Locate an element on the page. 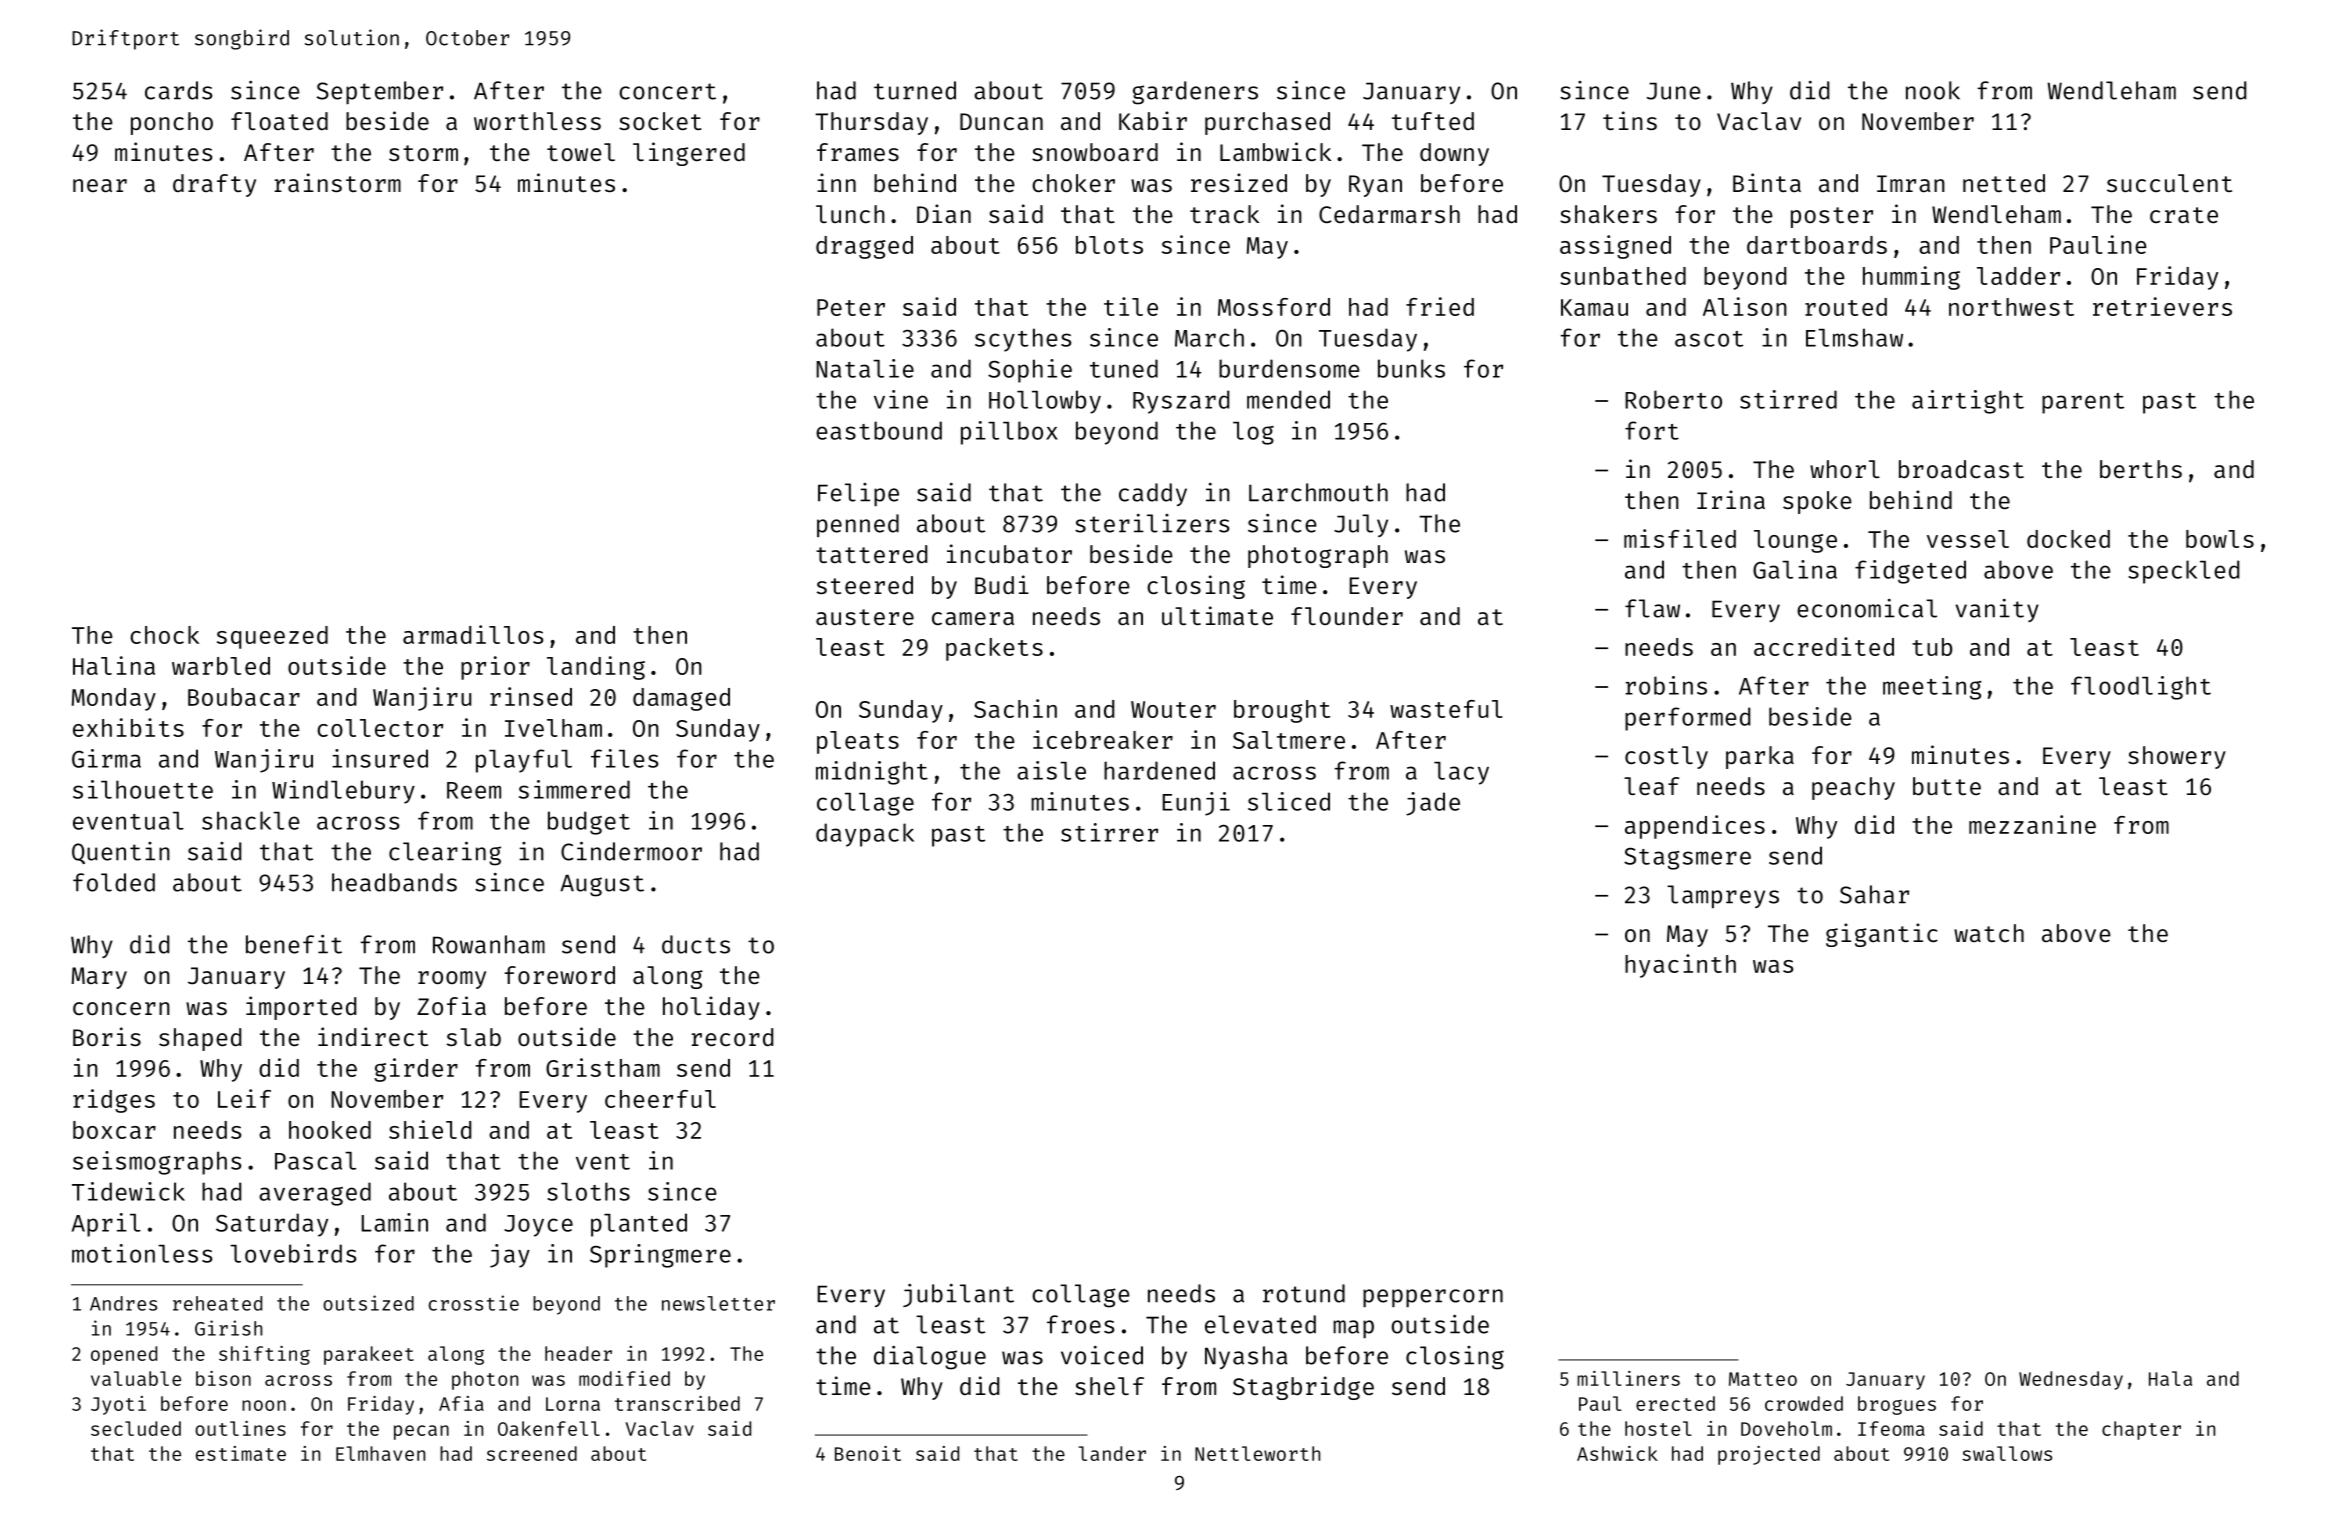 This page has height=1519, width=2347. tattered is located at coordinates (871, 554).
